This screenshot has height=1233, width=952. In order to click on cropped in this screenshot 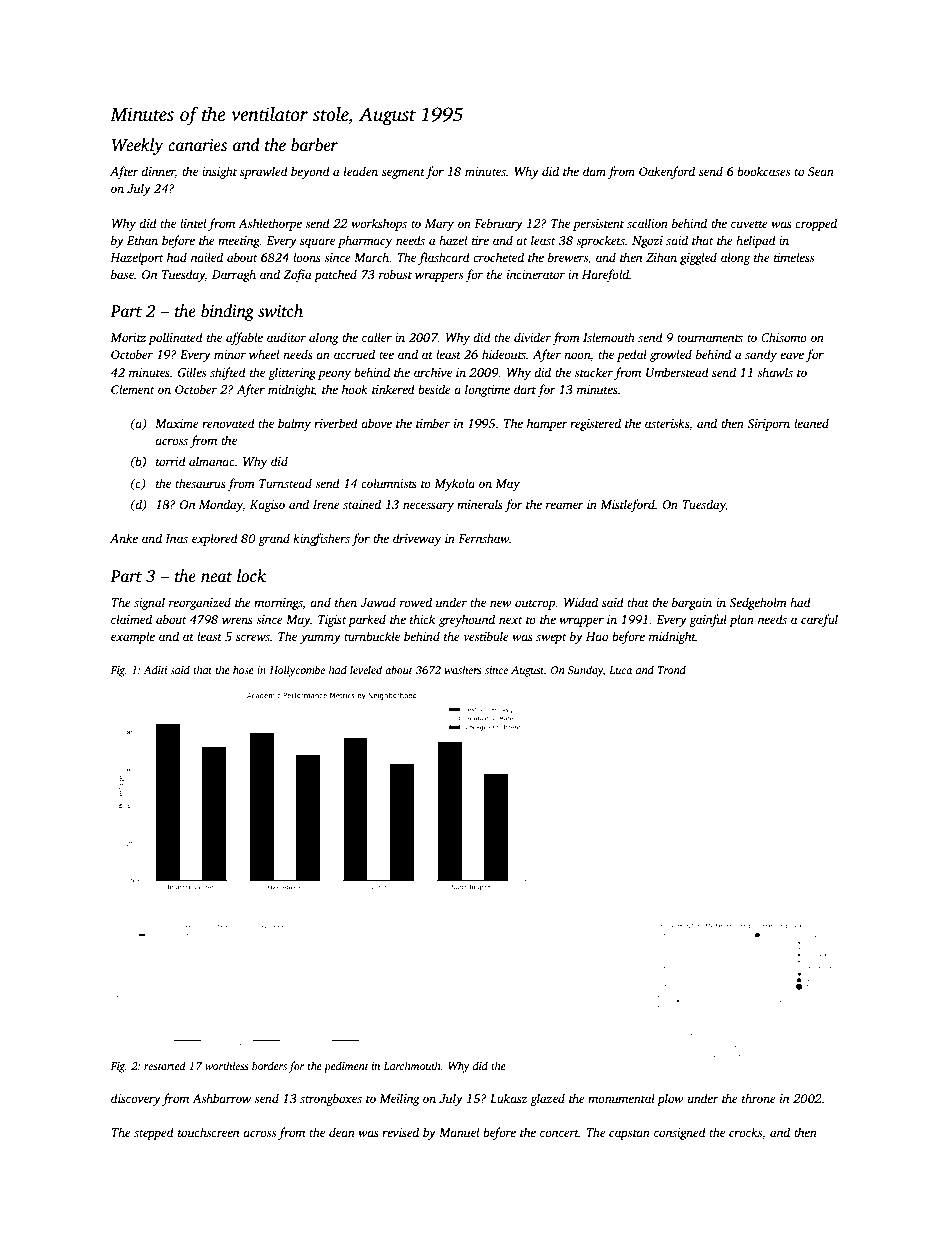, I will do `click(816, 224)`.
